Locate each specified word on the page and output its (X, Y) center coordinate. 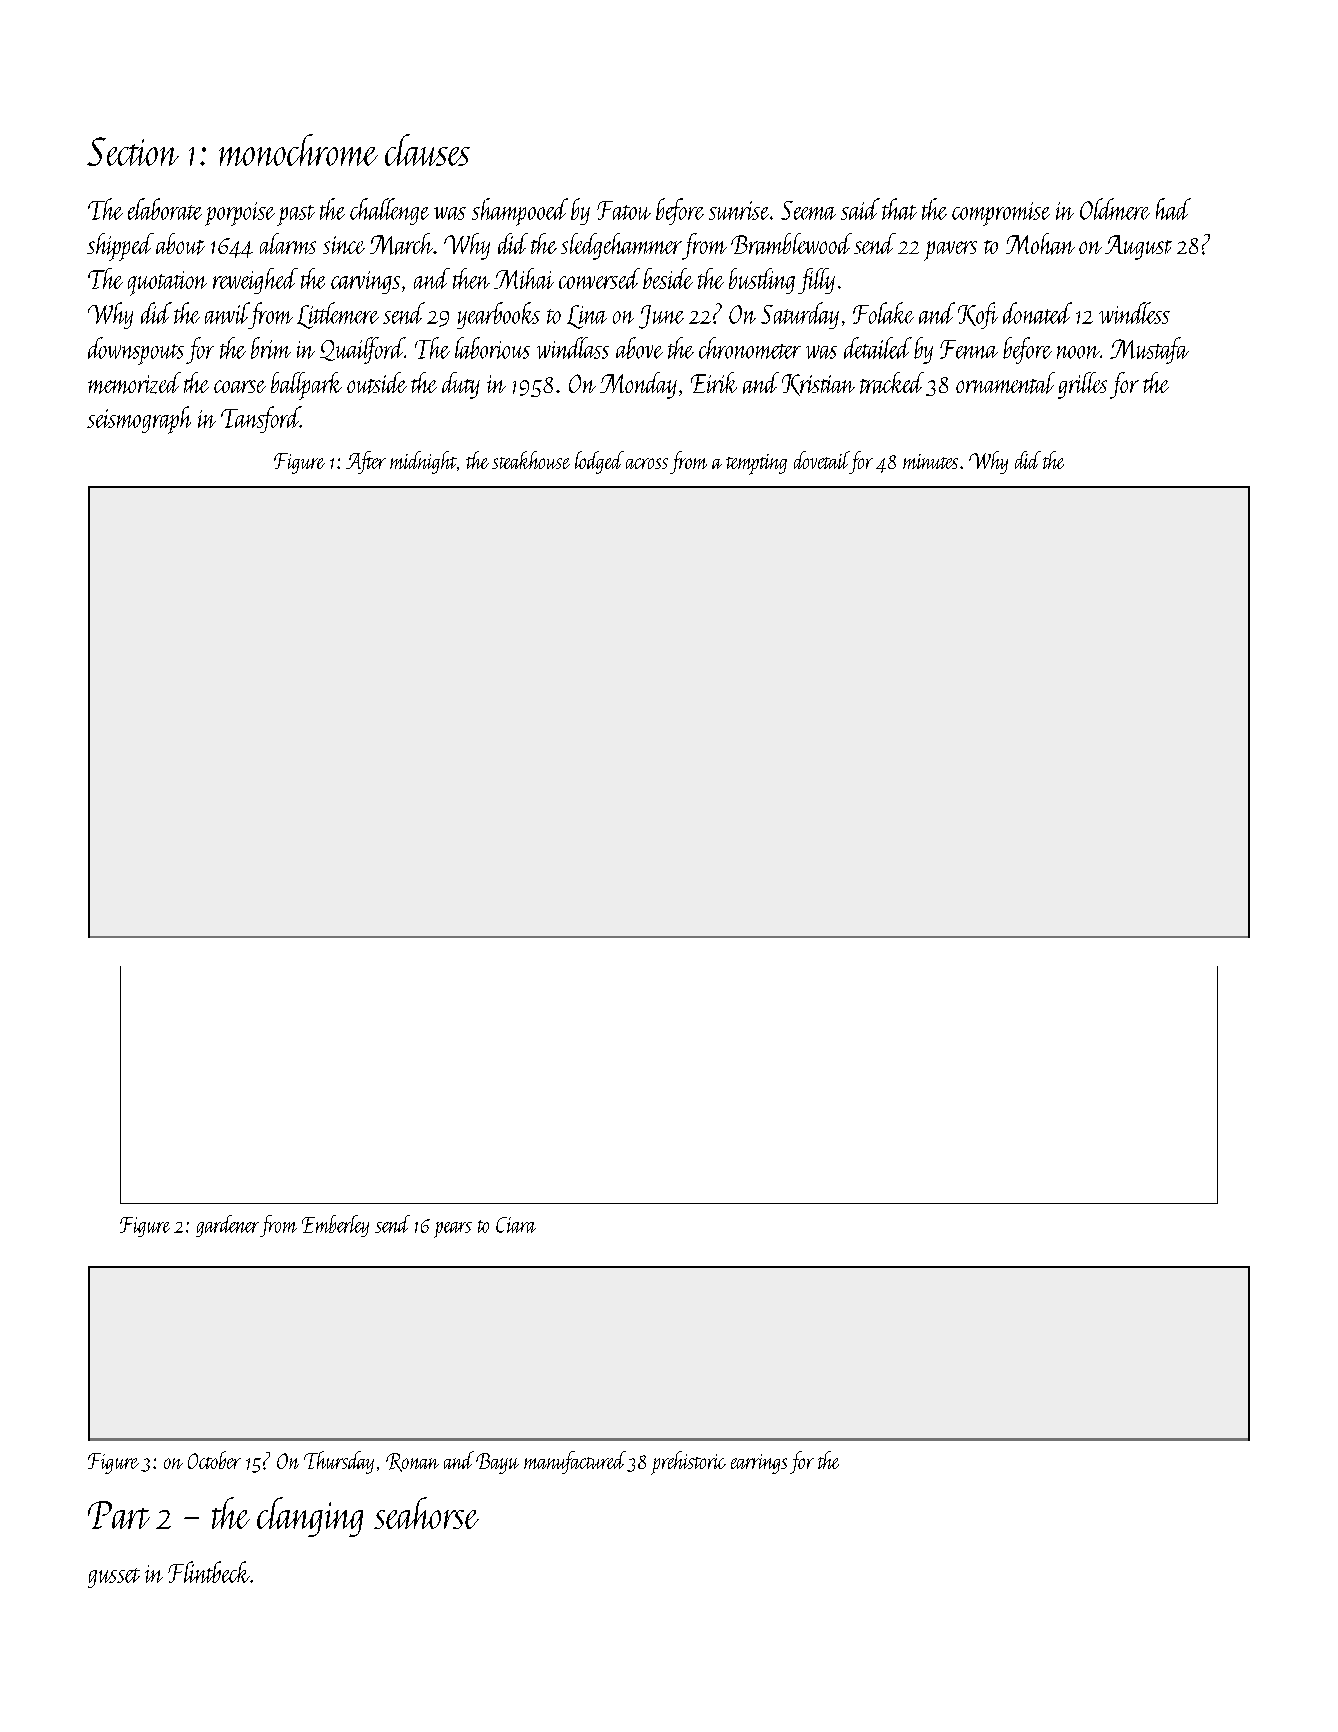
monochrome (298, 150)
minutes (930, 461)
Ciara (516, 1225)
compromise (1001, 214)
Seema (808, 210)
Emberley (335, 1226)
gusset (114, 1578)
